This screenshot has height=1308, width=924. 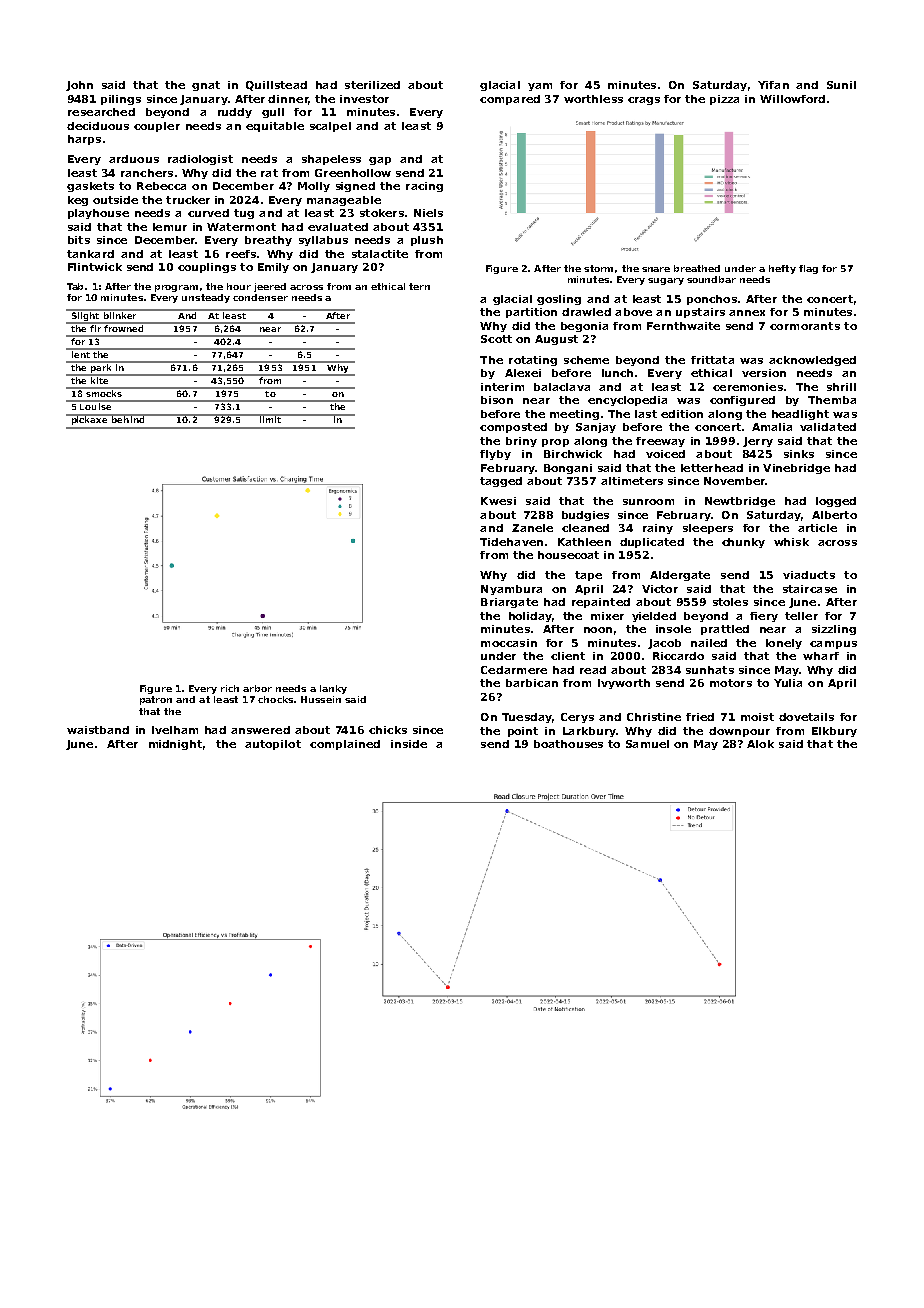 I want to click on chicks, so click(x=388, y=730).
